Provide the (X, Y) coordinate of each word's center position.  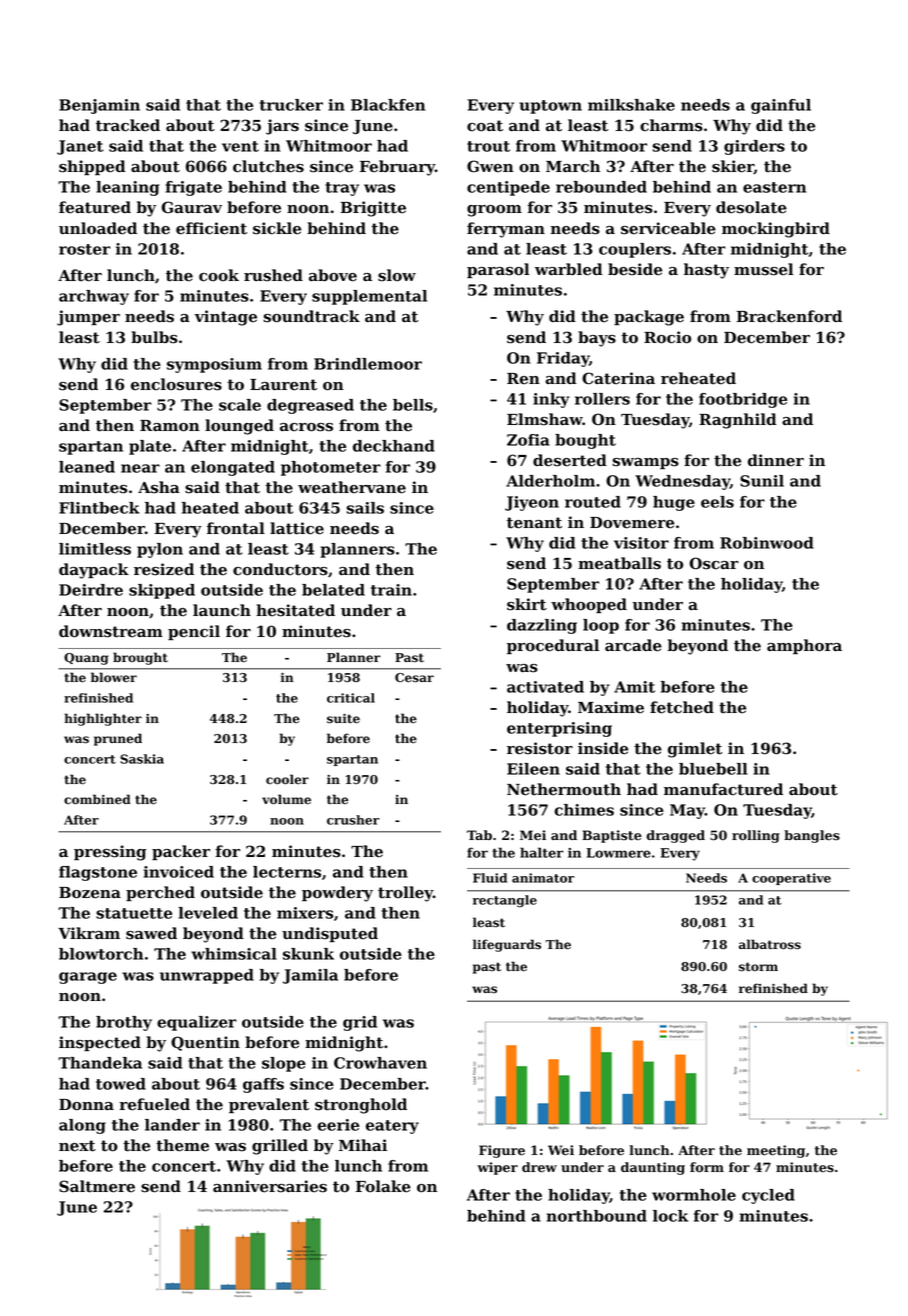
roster (84, 249)
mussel (763, 269)
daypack (94, 571)
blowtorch (101, 954)
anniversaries (270, 1186)
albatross (770, 944)
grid (360, 1023)
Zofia (528, 440)
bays (597, 339)
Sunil (762, 481)
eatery (392, 1127)
